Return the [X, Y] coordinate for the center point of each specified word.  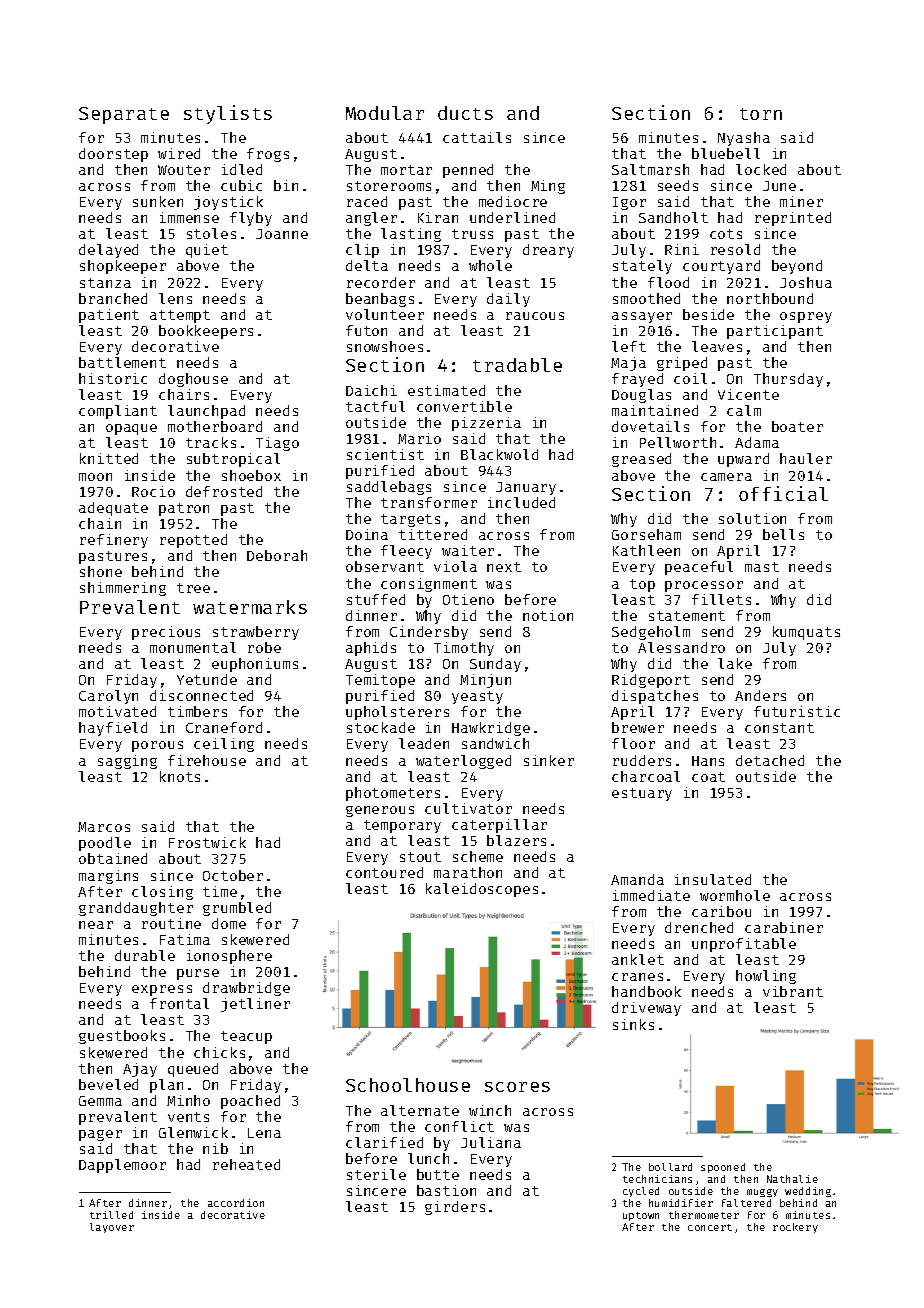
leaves [717, 346]
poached [250, 1102]
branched [113, 298]
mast [762, 567]
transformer [429, 502]
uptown [641, 1216]
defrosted [224, 491]
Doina [367, 534]
